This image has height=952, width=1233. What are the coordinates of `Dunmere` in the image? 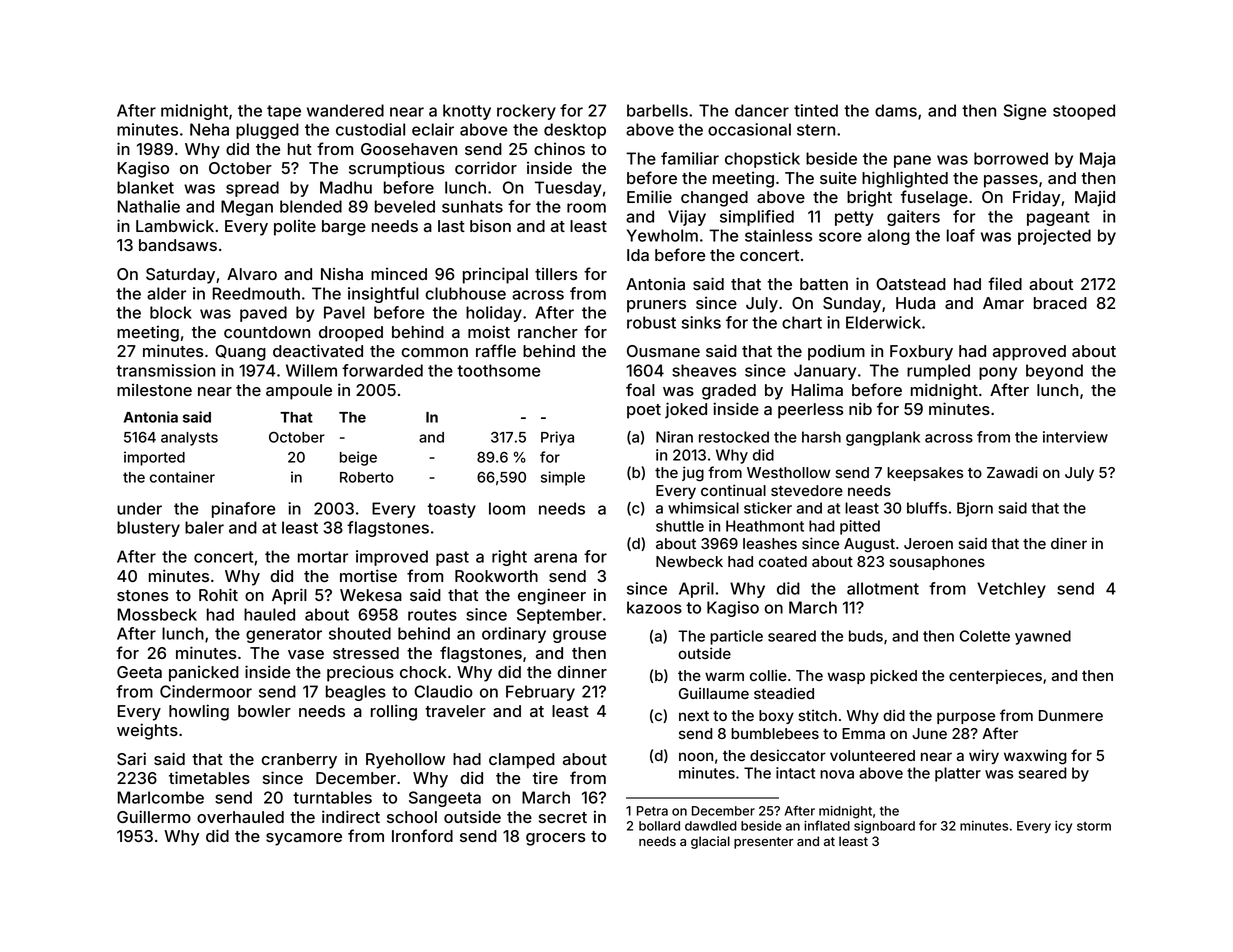 It's located at (1071, 715).
